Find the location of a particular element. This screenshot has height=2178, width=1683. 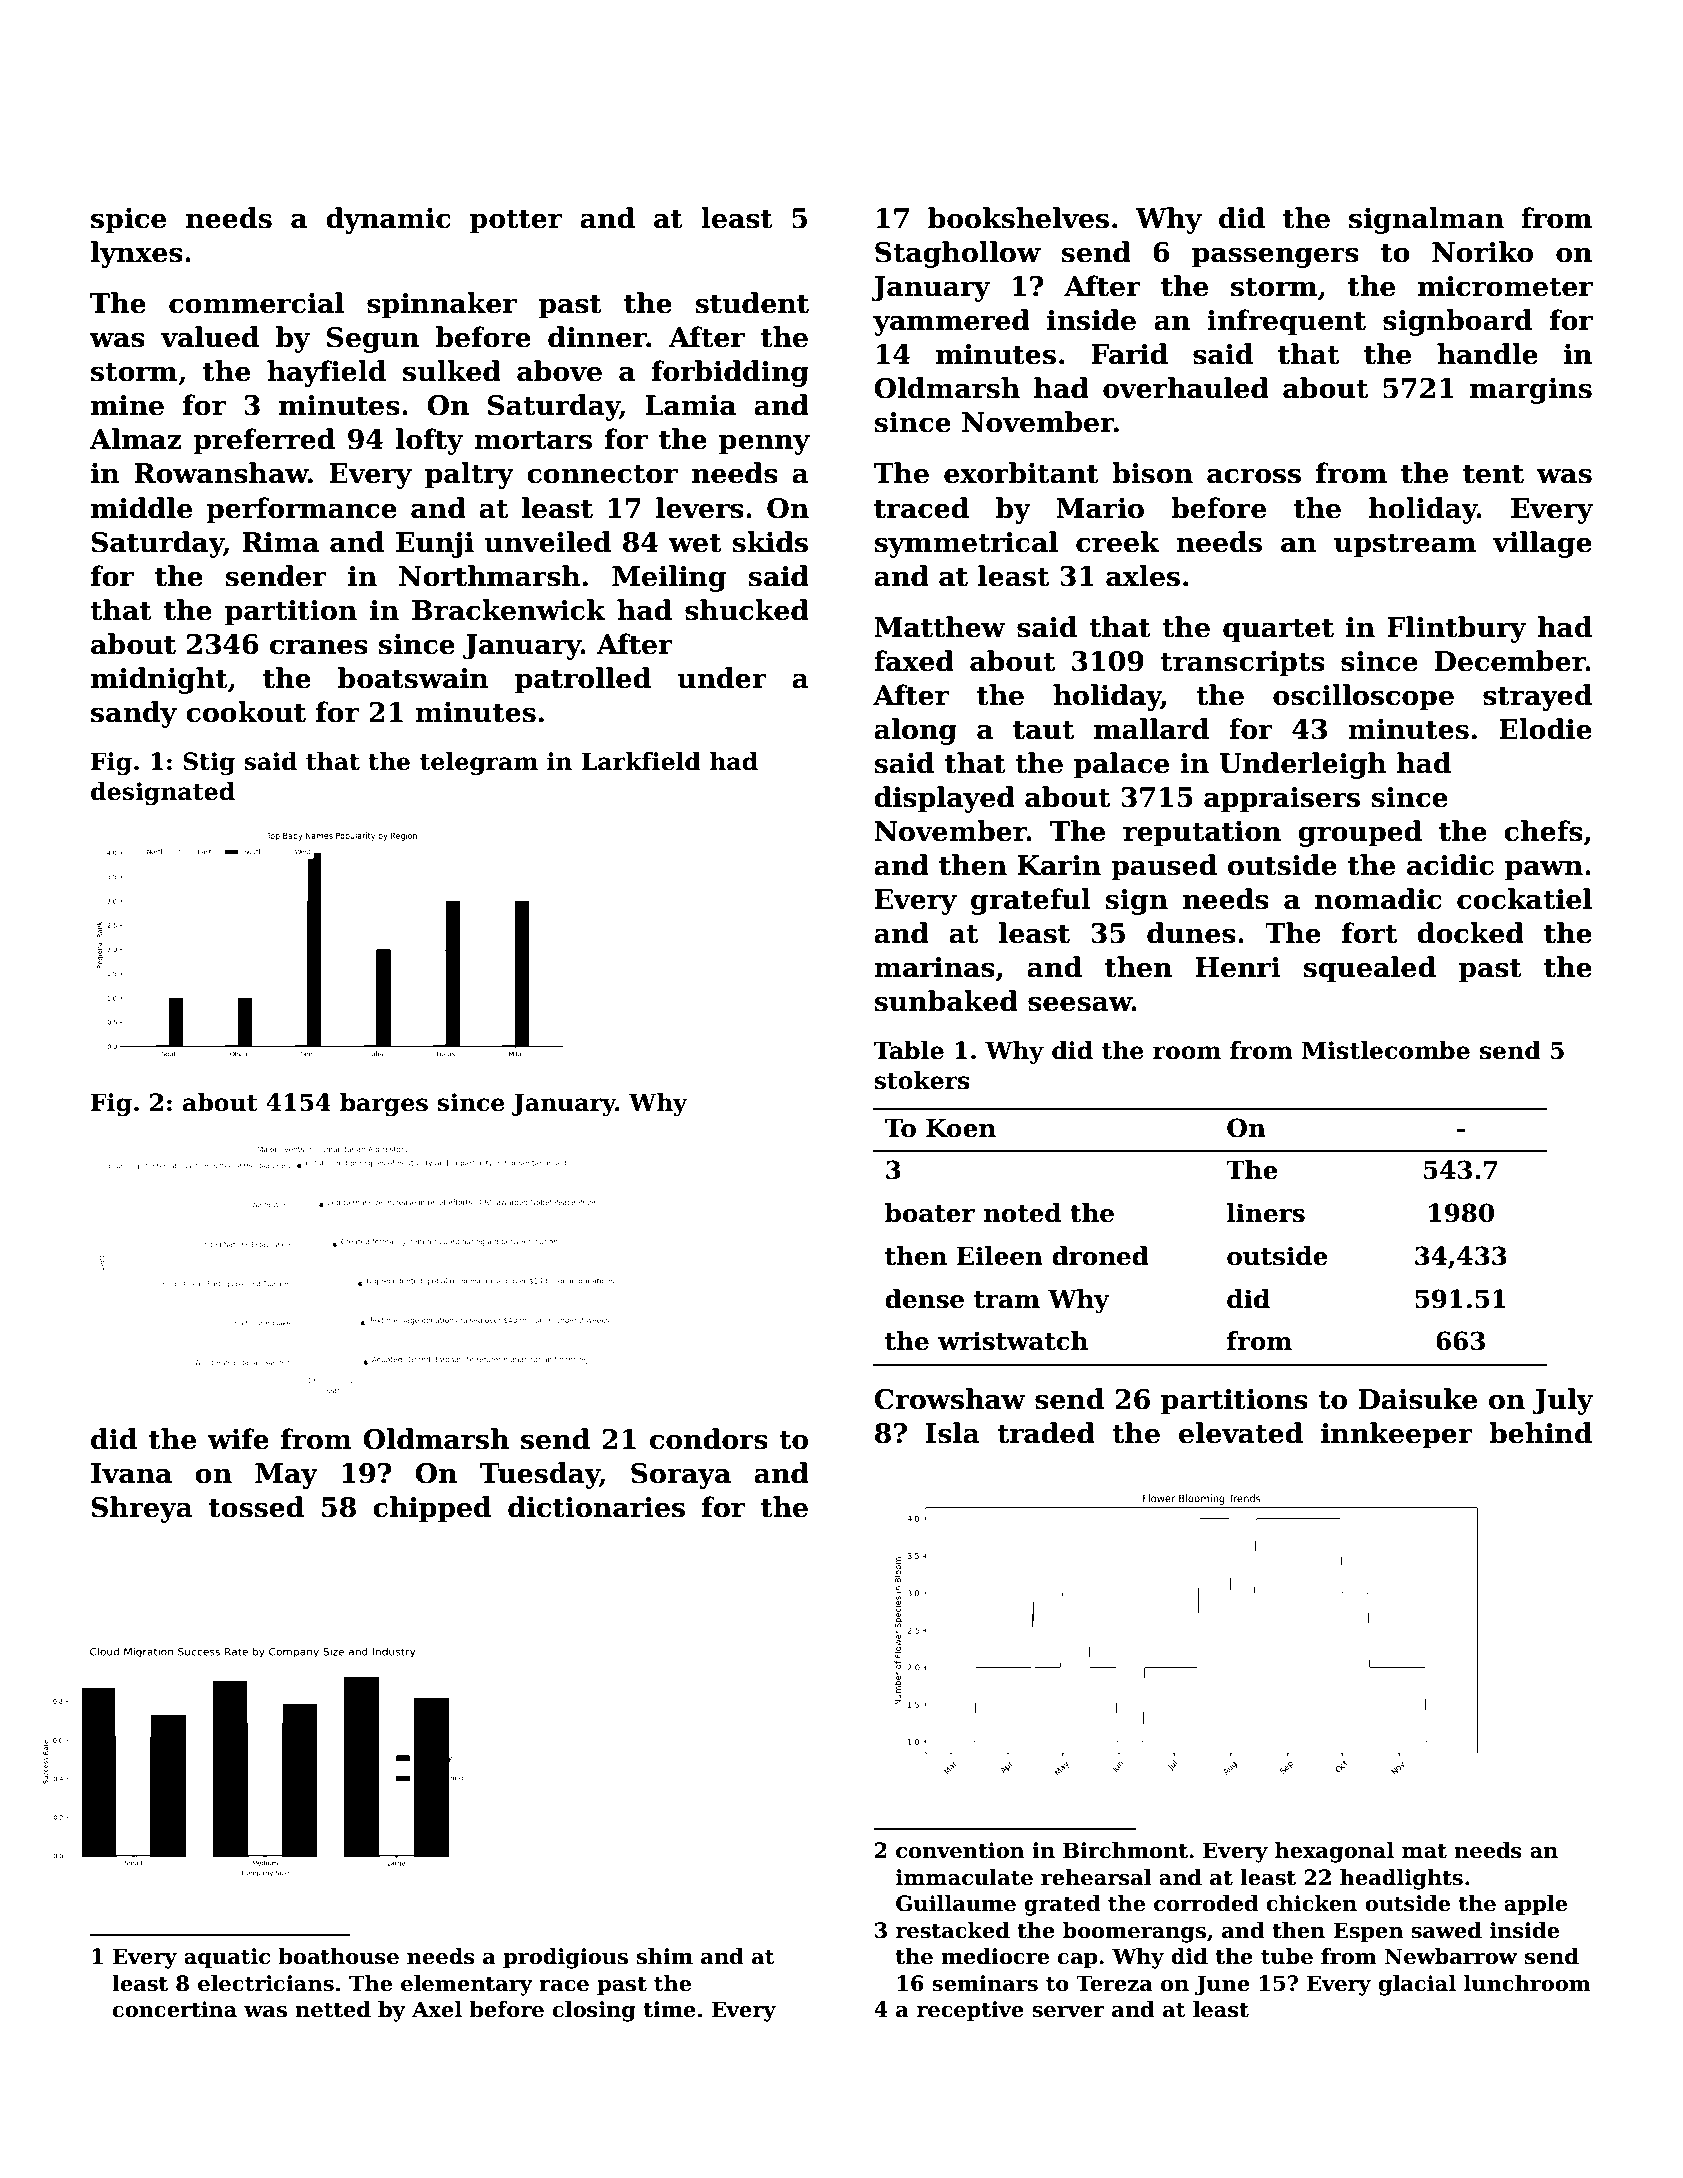

droned is located at coordinates (1100, 1256).
